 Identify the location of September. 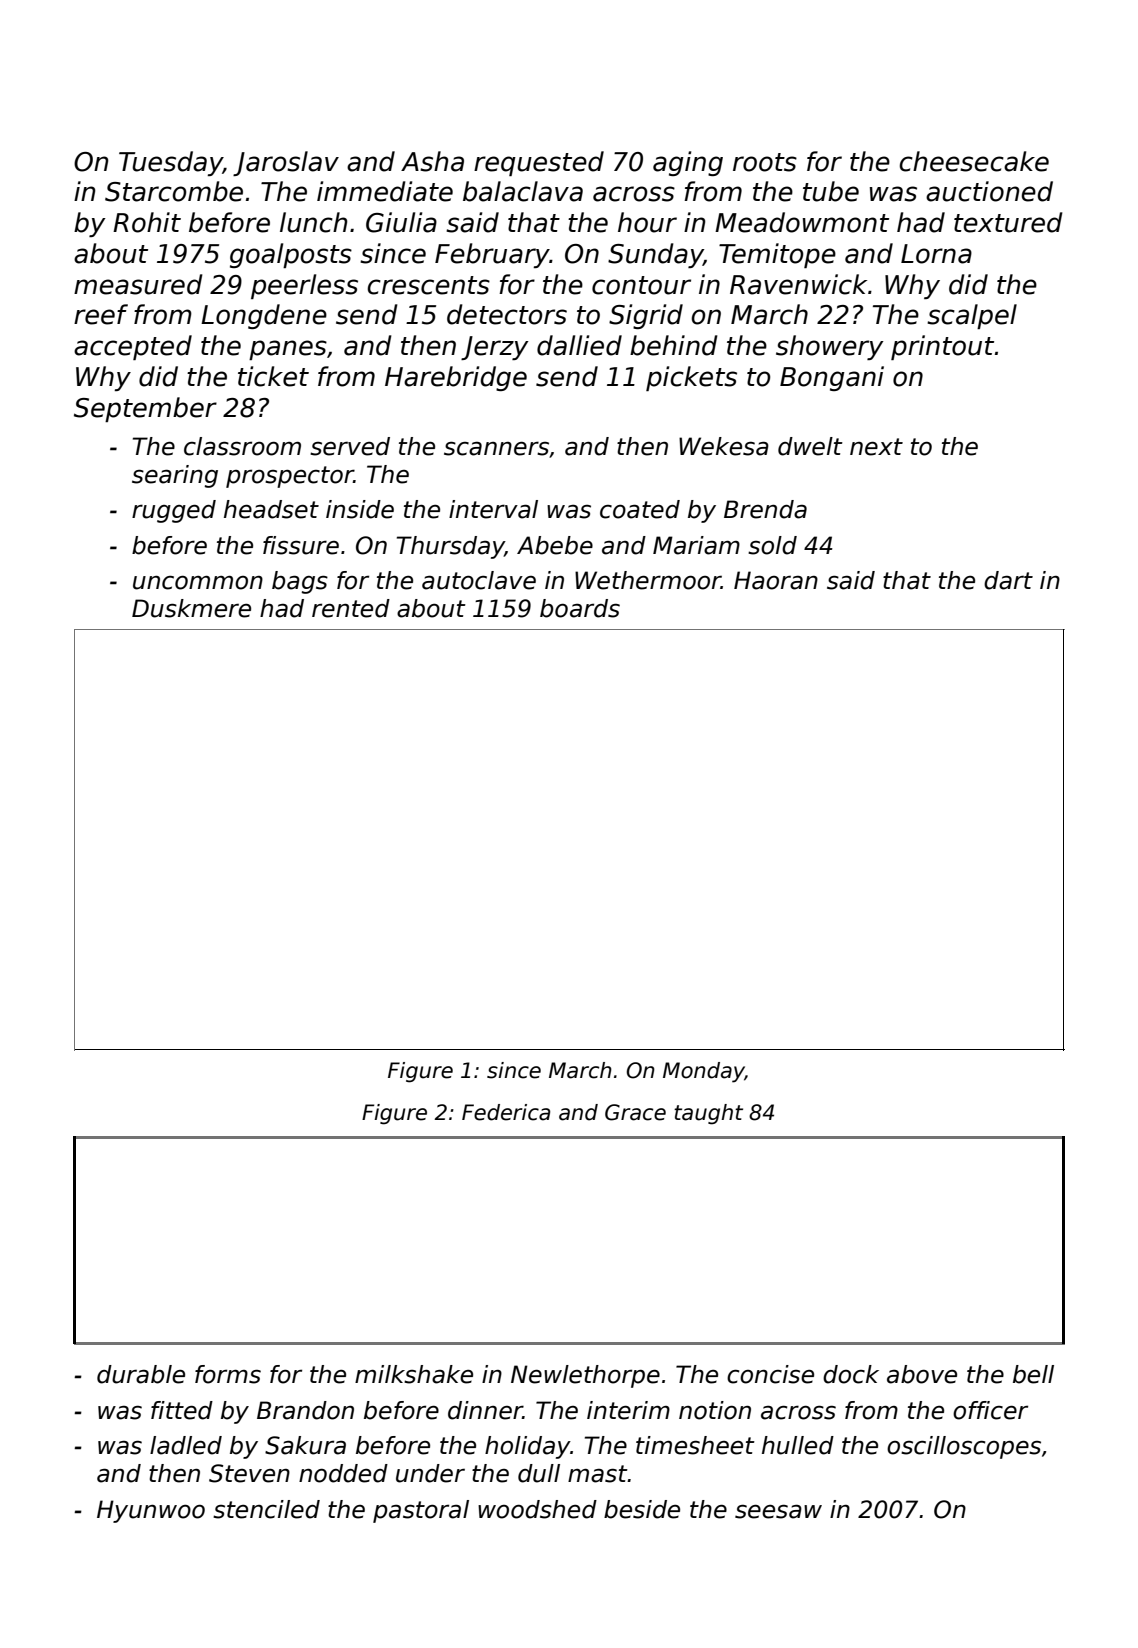
(145, 409).
